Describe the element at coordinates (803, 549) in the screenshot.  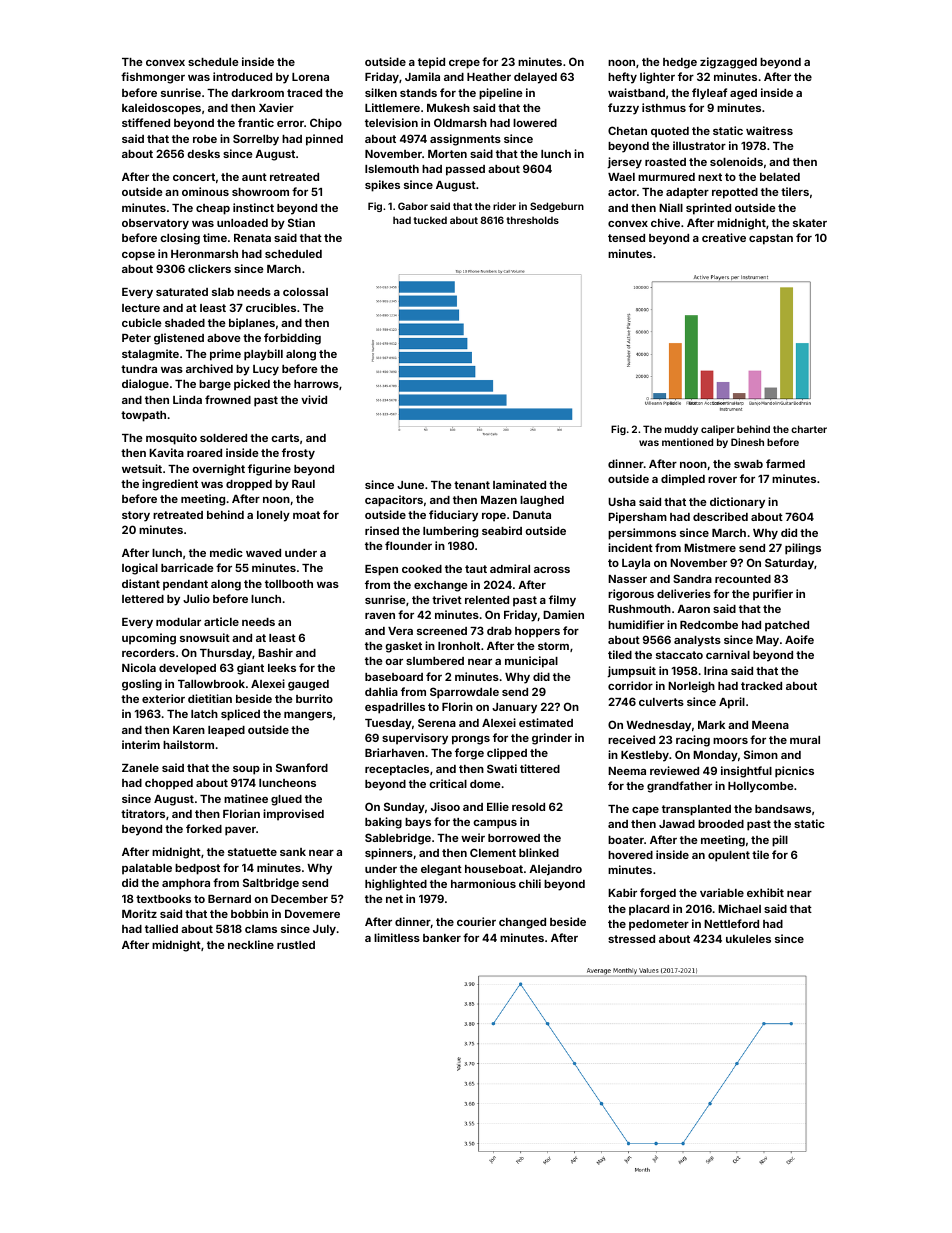
I see `pilings` at that location.
